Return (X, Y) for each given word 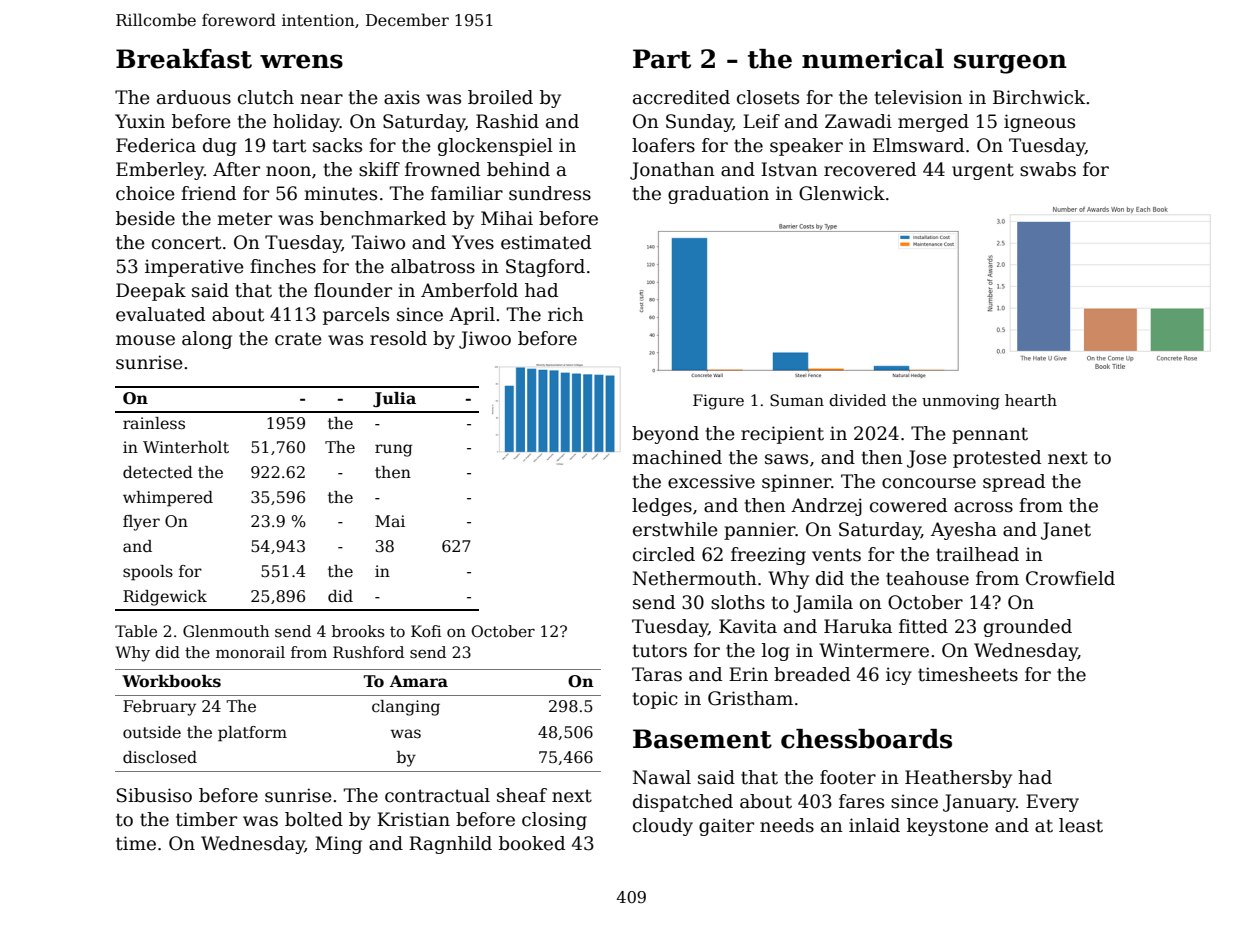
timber (206, 819)
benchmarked (383, 218)
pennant (990, 435)
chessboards (866, 739)
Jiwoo (485, 340)
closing (554, 821)
